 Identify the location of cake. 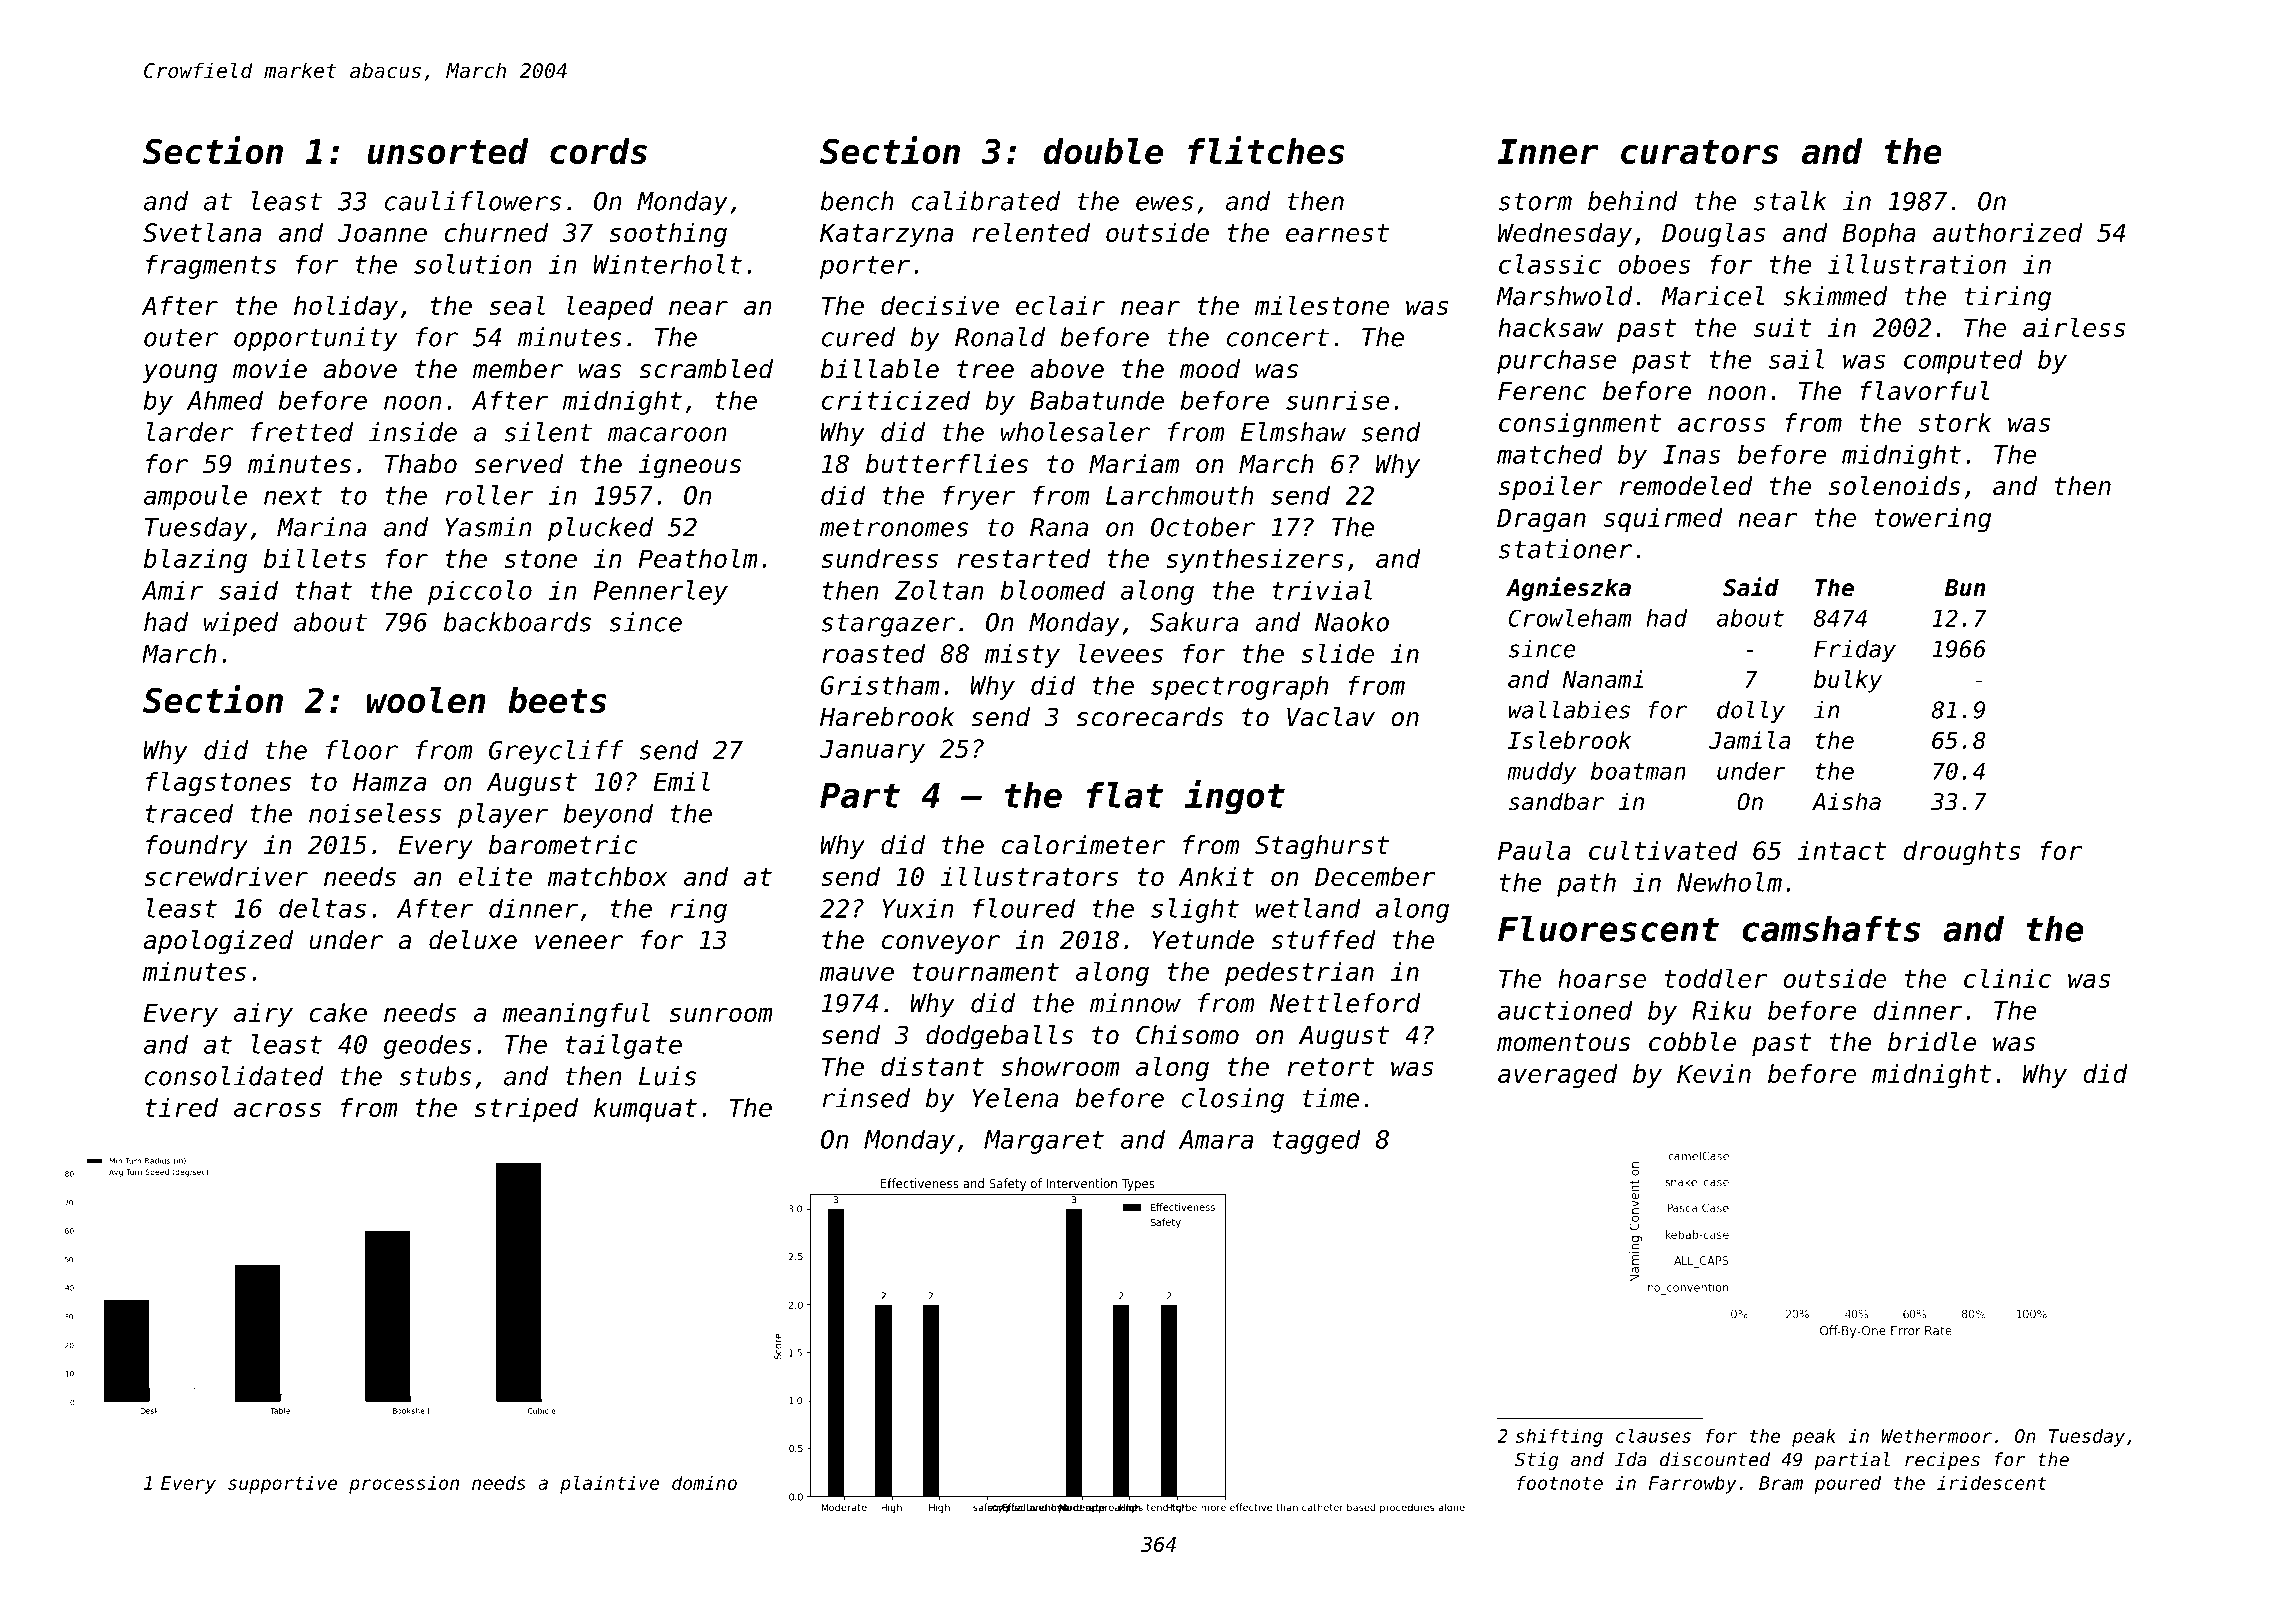
(338, 1012).
